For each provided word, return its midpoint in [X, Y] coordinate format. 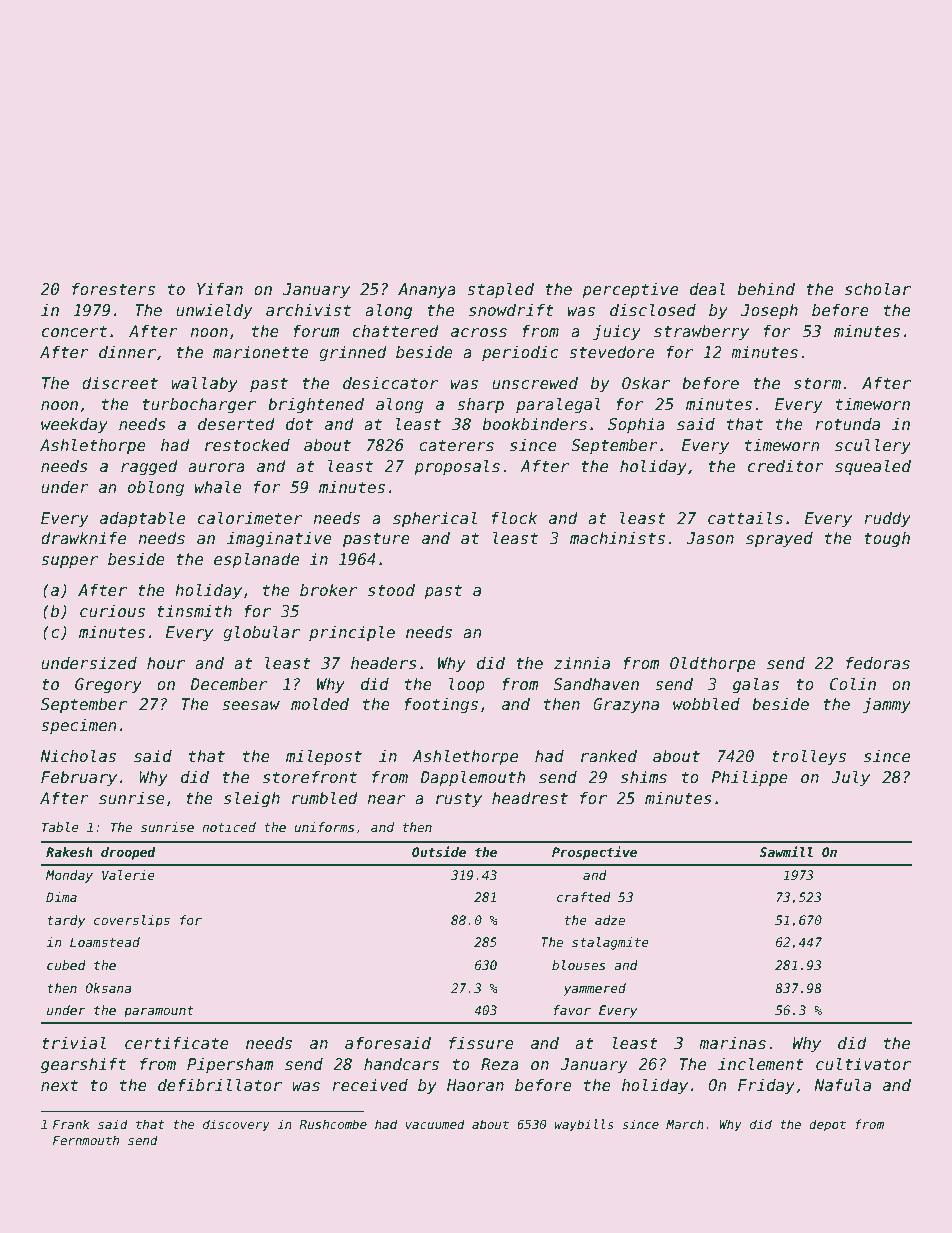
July [850, 778]
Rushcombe [333, 1124]
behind [766, 289]
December [228, 684]
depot [827, 1125]
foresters [113, 289]
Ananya [427, 290]
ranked [609, 756]
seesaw [251, 706]
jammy [887, 706]
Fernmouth [86, 1140]
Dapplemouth [473, 778]
